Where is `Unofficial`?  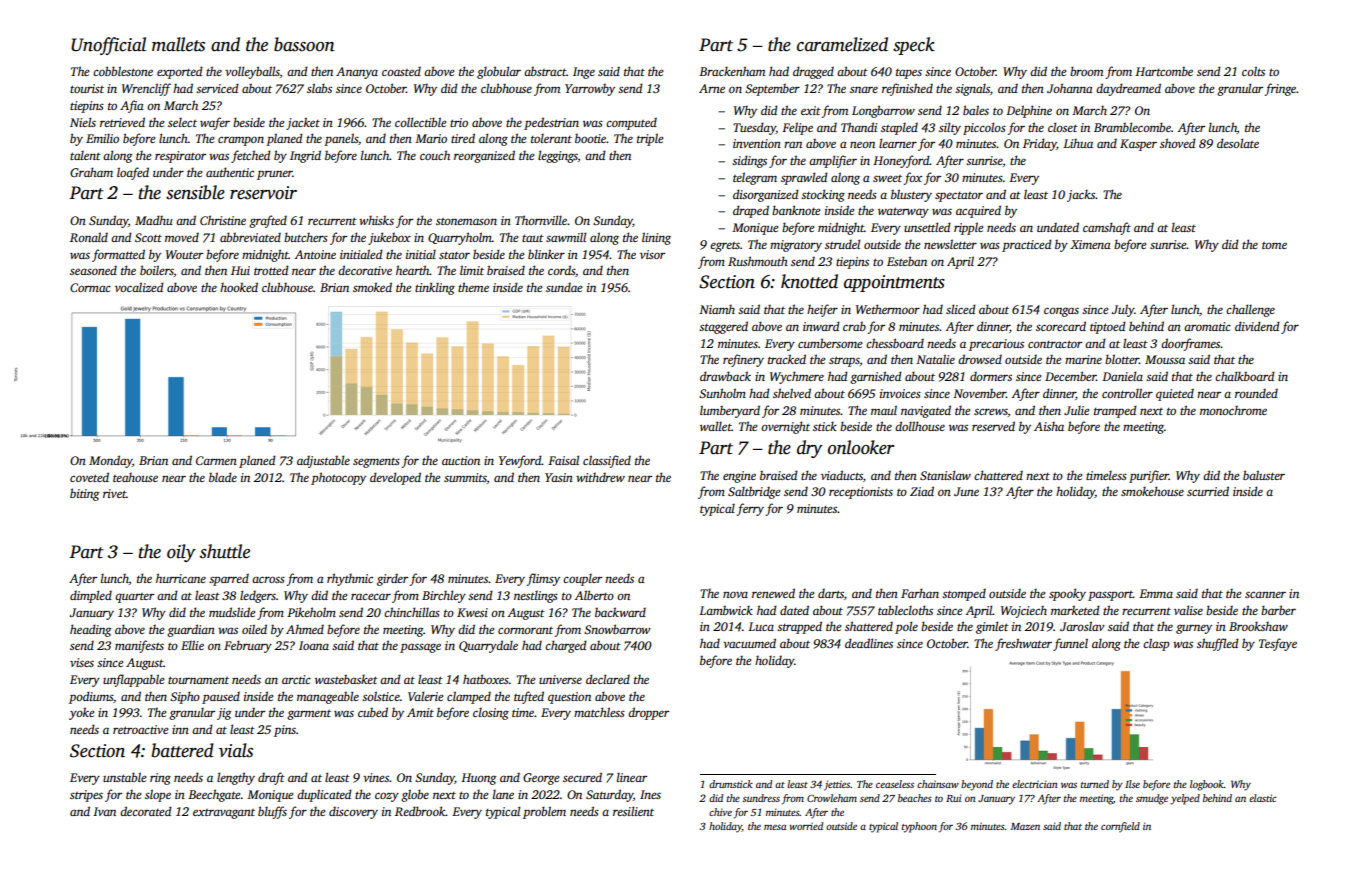 Unofficial is located at coordinates (108, 46).
